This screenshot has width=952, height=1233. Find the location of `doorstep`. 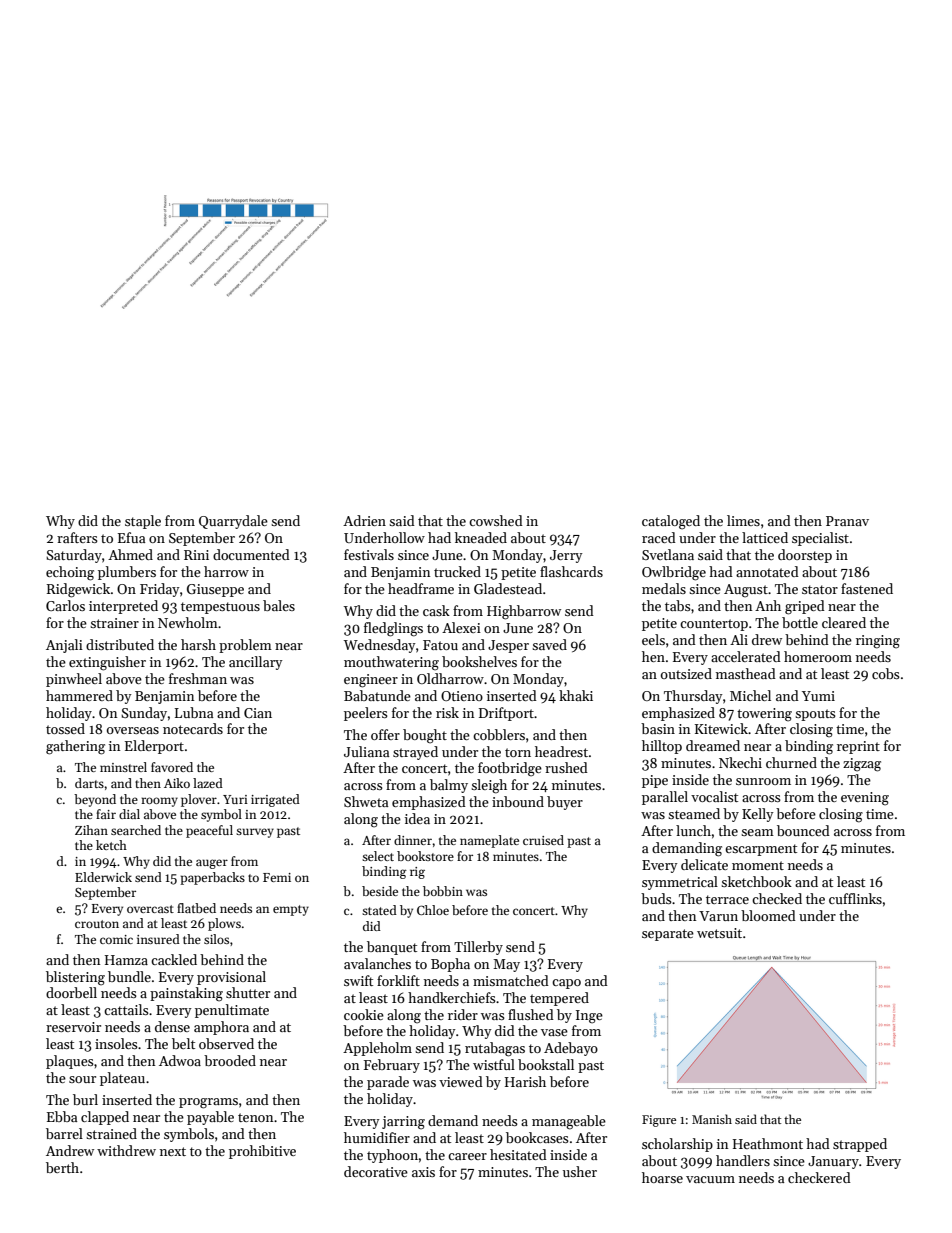

doorstep is located at coordinates (805, 556).
